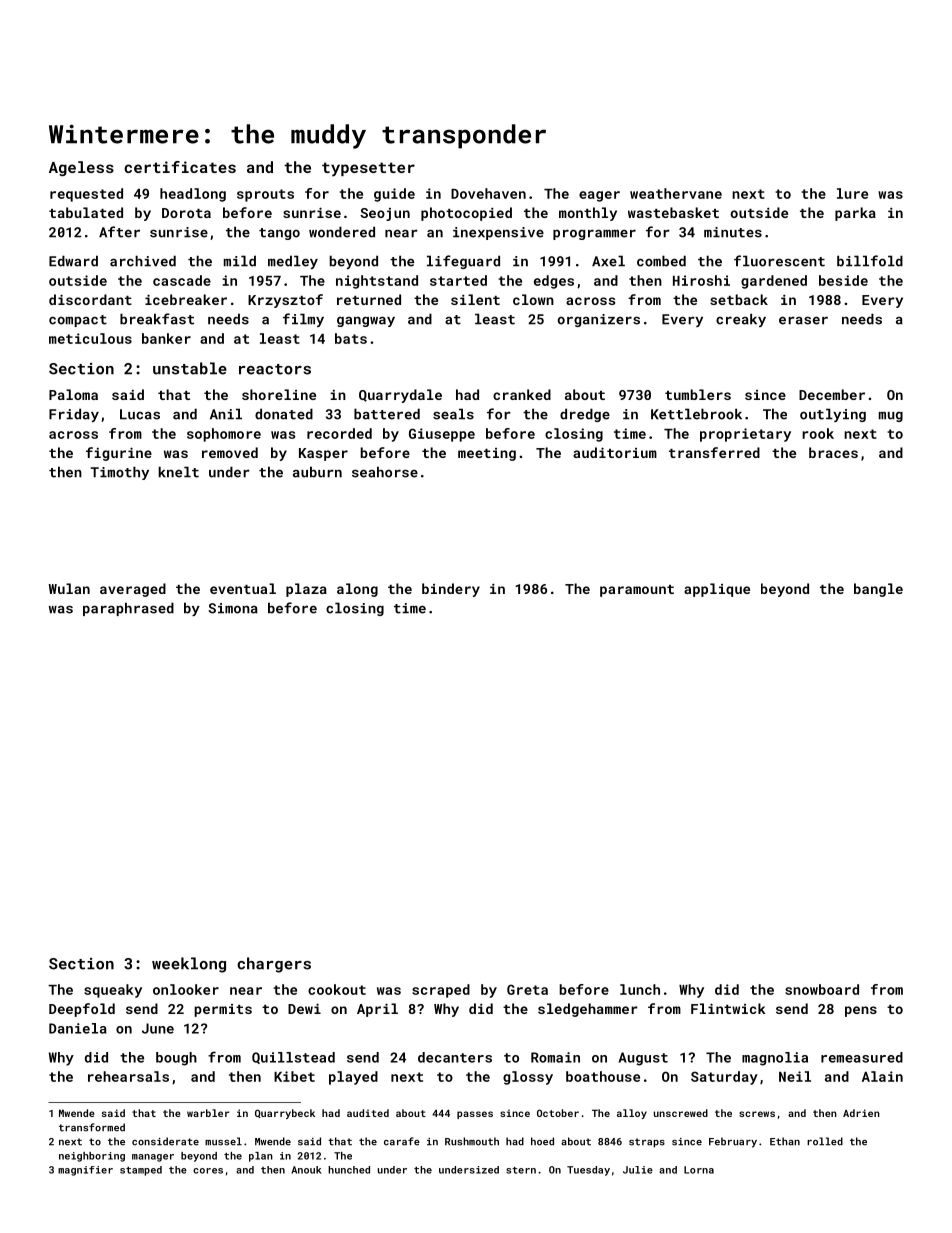 This screenshot has height=1233, width=952. What do you see at coordinates (878, 590) in the screenshot?
I see `bangle` at bounding box center [878, 590].
